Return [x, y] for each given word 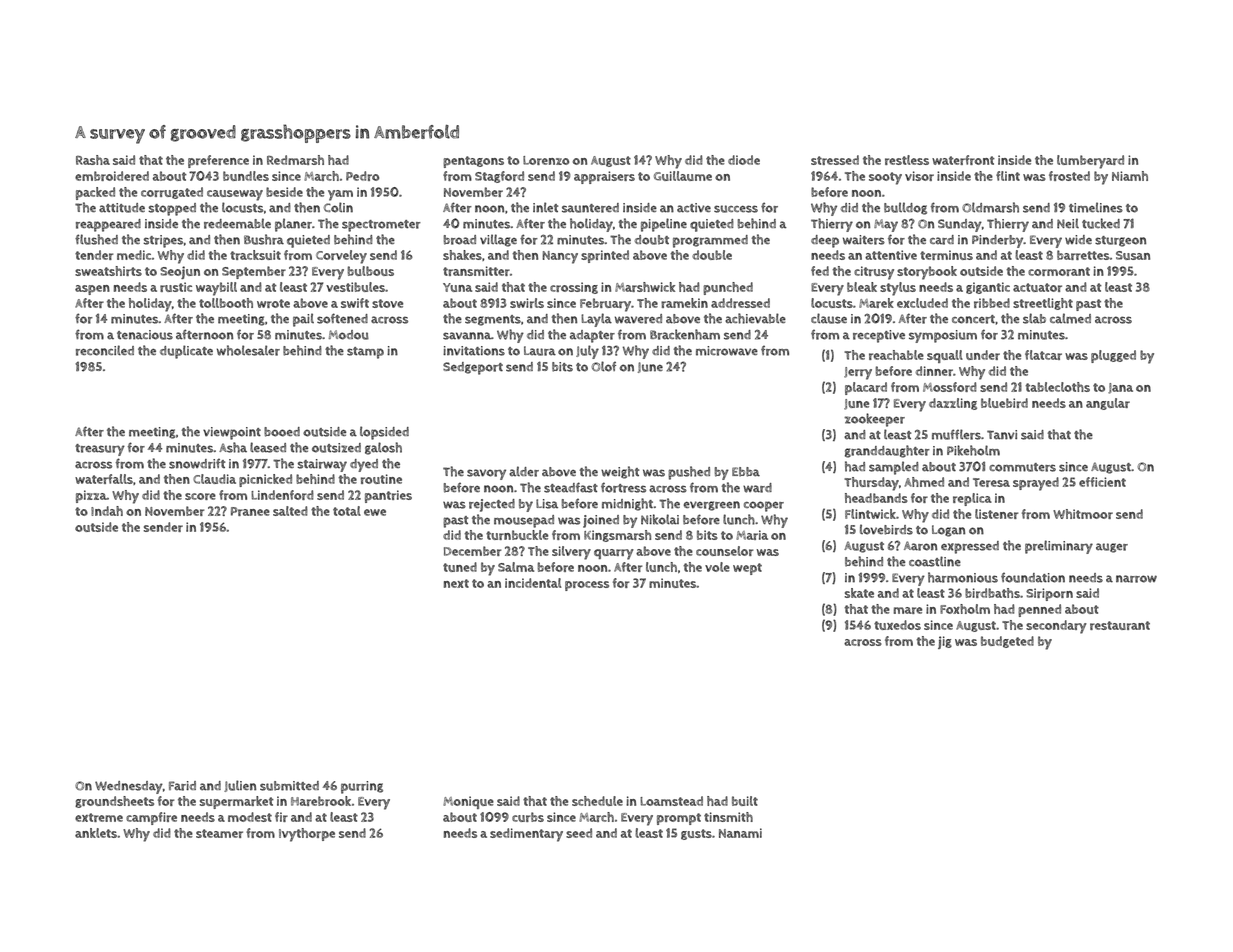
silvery [571, 553]
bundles [246, 176]
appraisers [604, 177]
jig [945, 642]
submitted [289, 786]
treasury [100, 450]
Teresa [991, 482]
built [745, 801]
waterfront [963, 160]
